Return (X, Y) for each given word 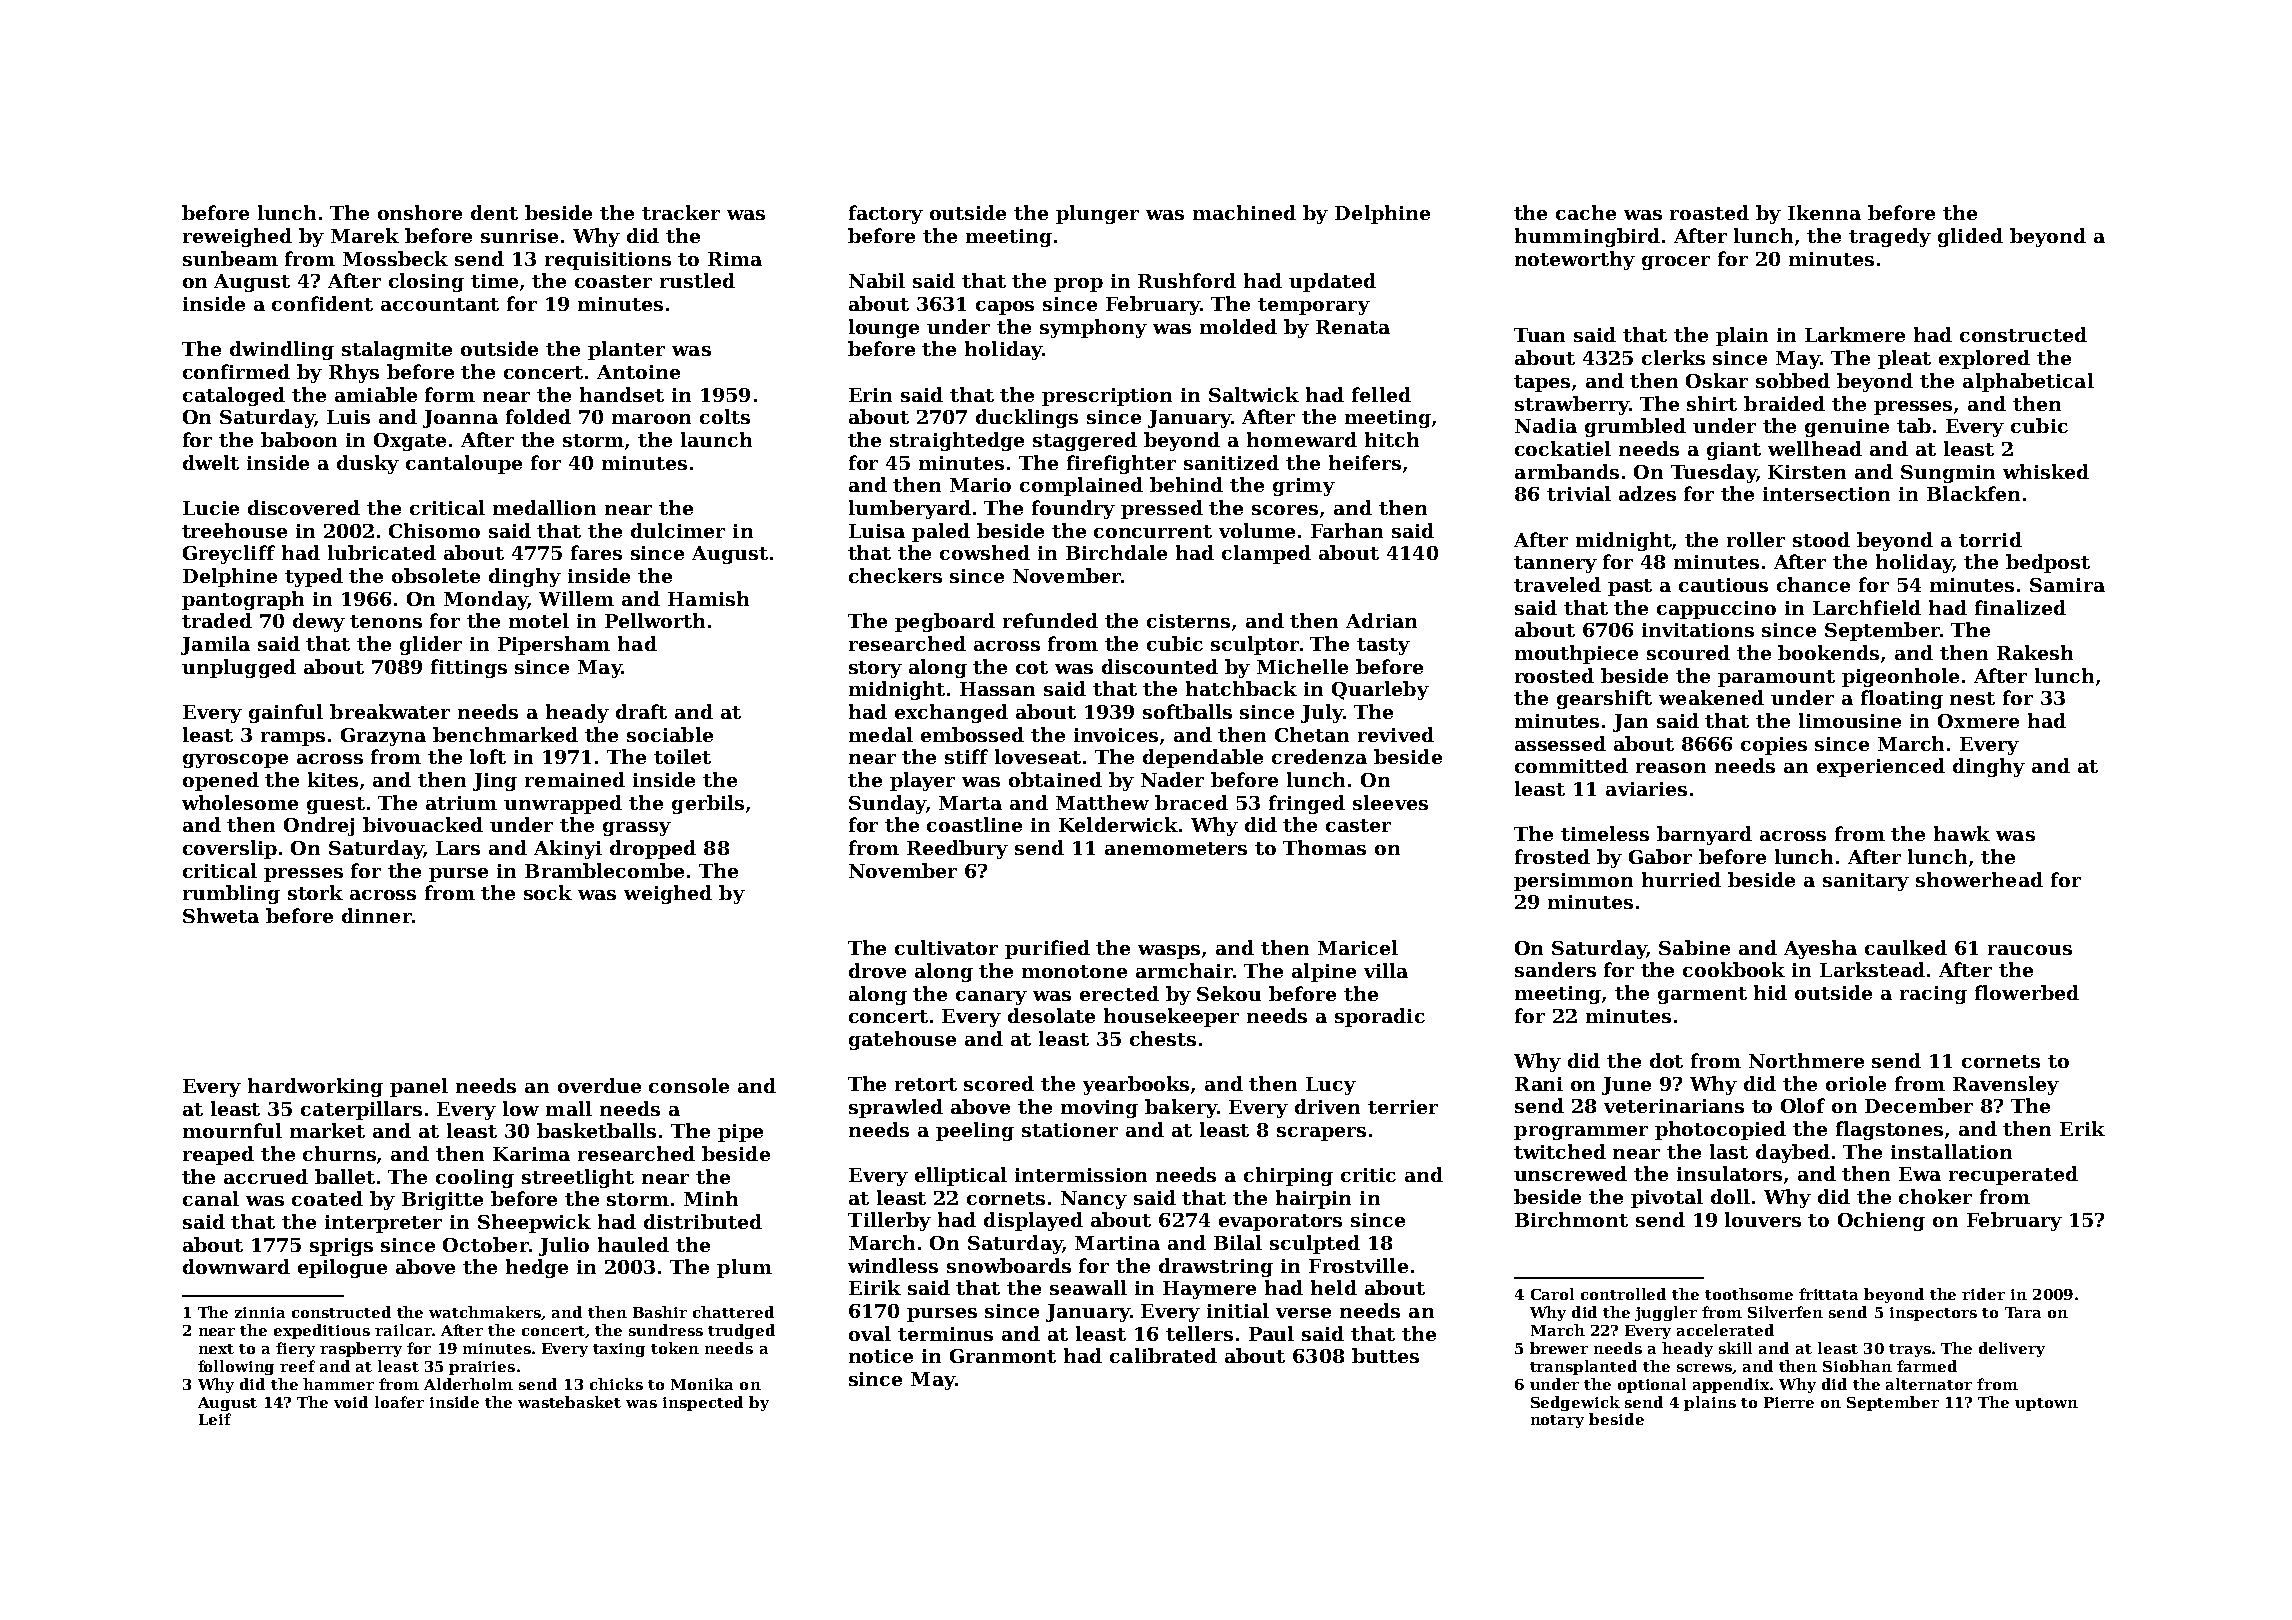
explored (1984, 359)
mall (569, 1108)
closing (426, 282)
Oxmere (1978, 721)
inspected (703, 1403)
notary (1557, 1421)
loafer (399, 1402)
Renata (1353, 327)
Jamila (215, 645)
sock (548, 892)
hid (1770, 992)
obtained (1055, 779)
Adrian (1381, 620)
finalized (2020, 607)
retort (926, 1084)
